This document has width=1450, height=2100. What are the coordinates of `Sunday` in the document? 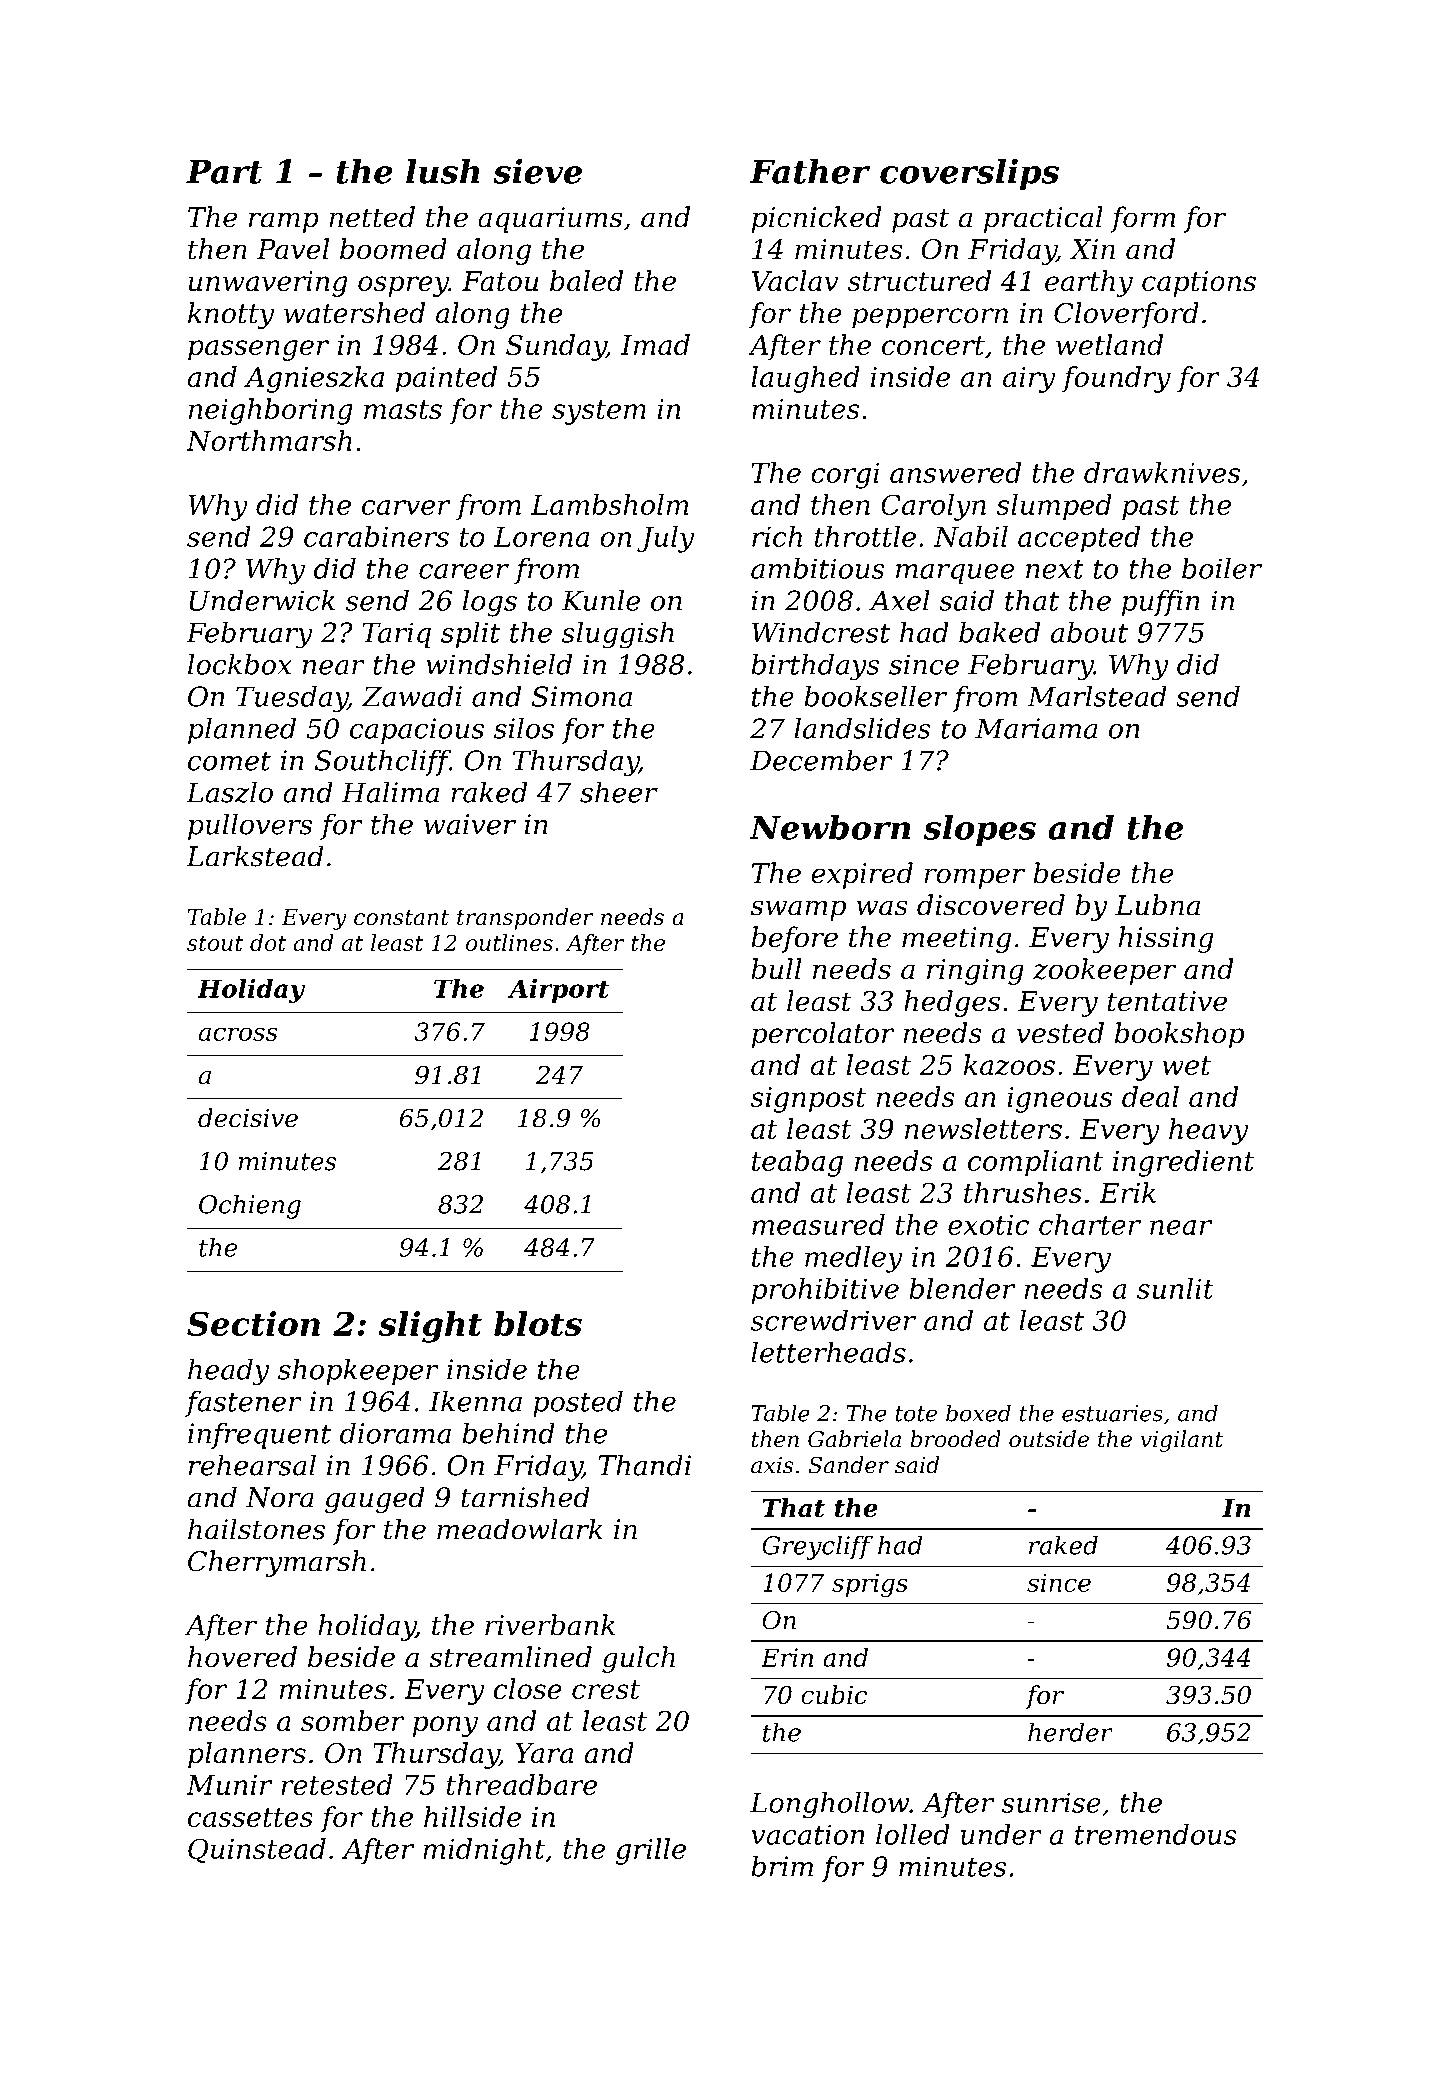 It's located at (556, 347).
